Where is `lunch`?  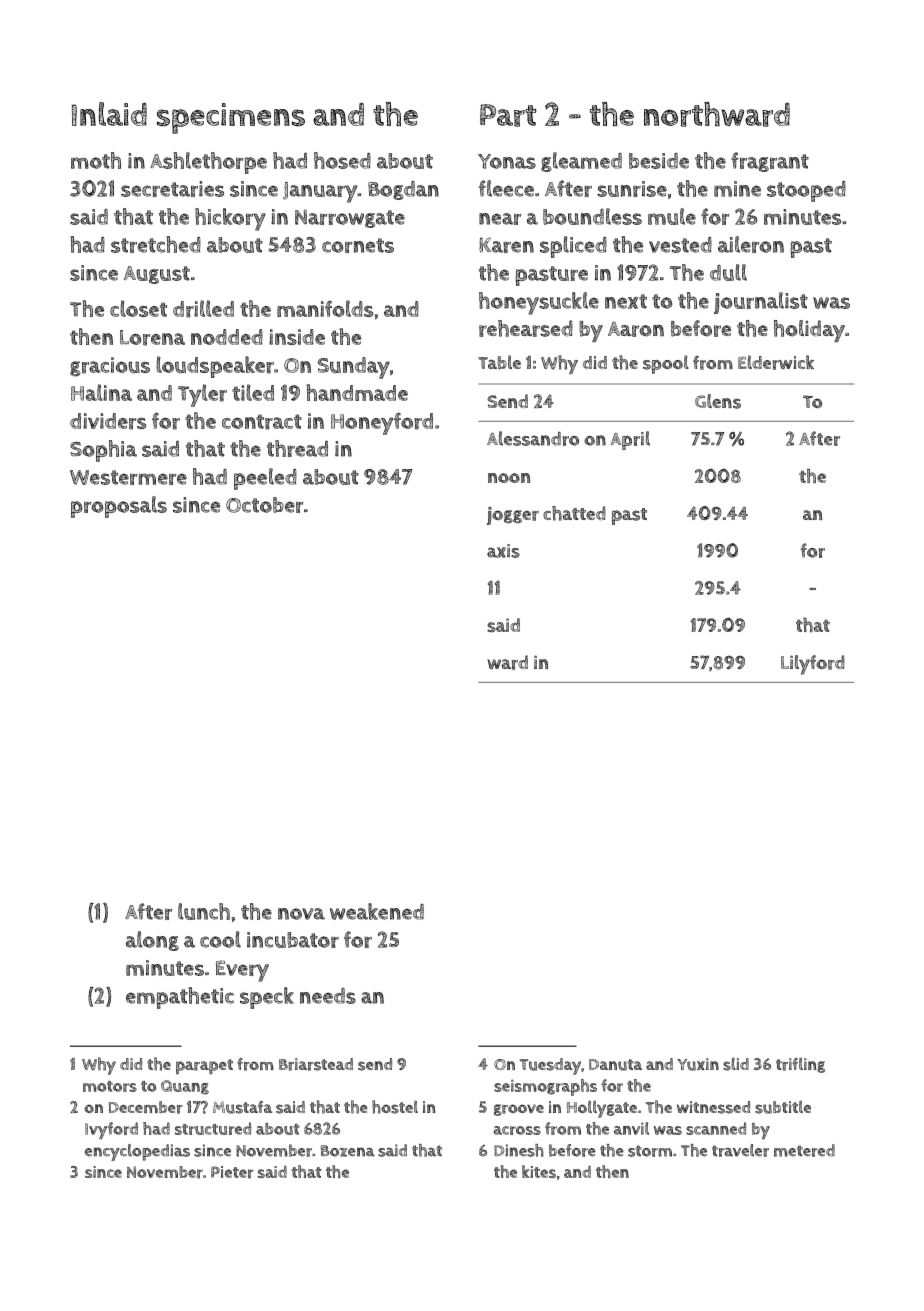 lunch is located at coordinates (204, 911).
